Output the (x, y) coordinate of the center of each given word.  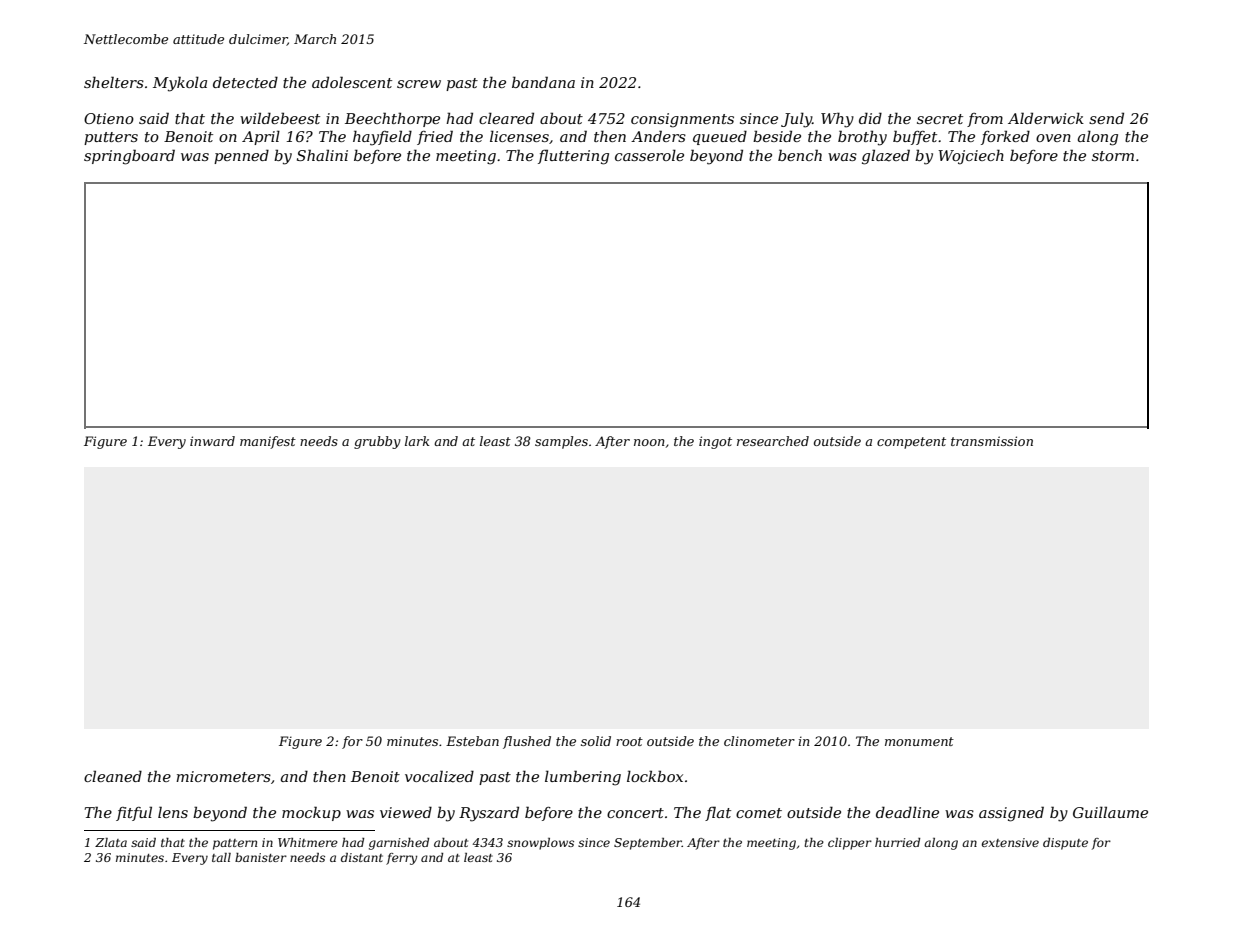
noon (649, 442)
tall (221, 857)
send (1106, 118)
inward (212, 441)
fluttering (573, 157)
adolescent (352, 82)
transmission (992, 441)
